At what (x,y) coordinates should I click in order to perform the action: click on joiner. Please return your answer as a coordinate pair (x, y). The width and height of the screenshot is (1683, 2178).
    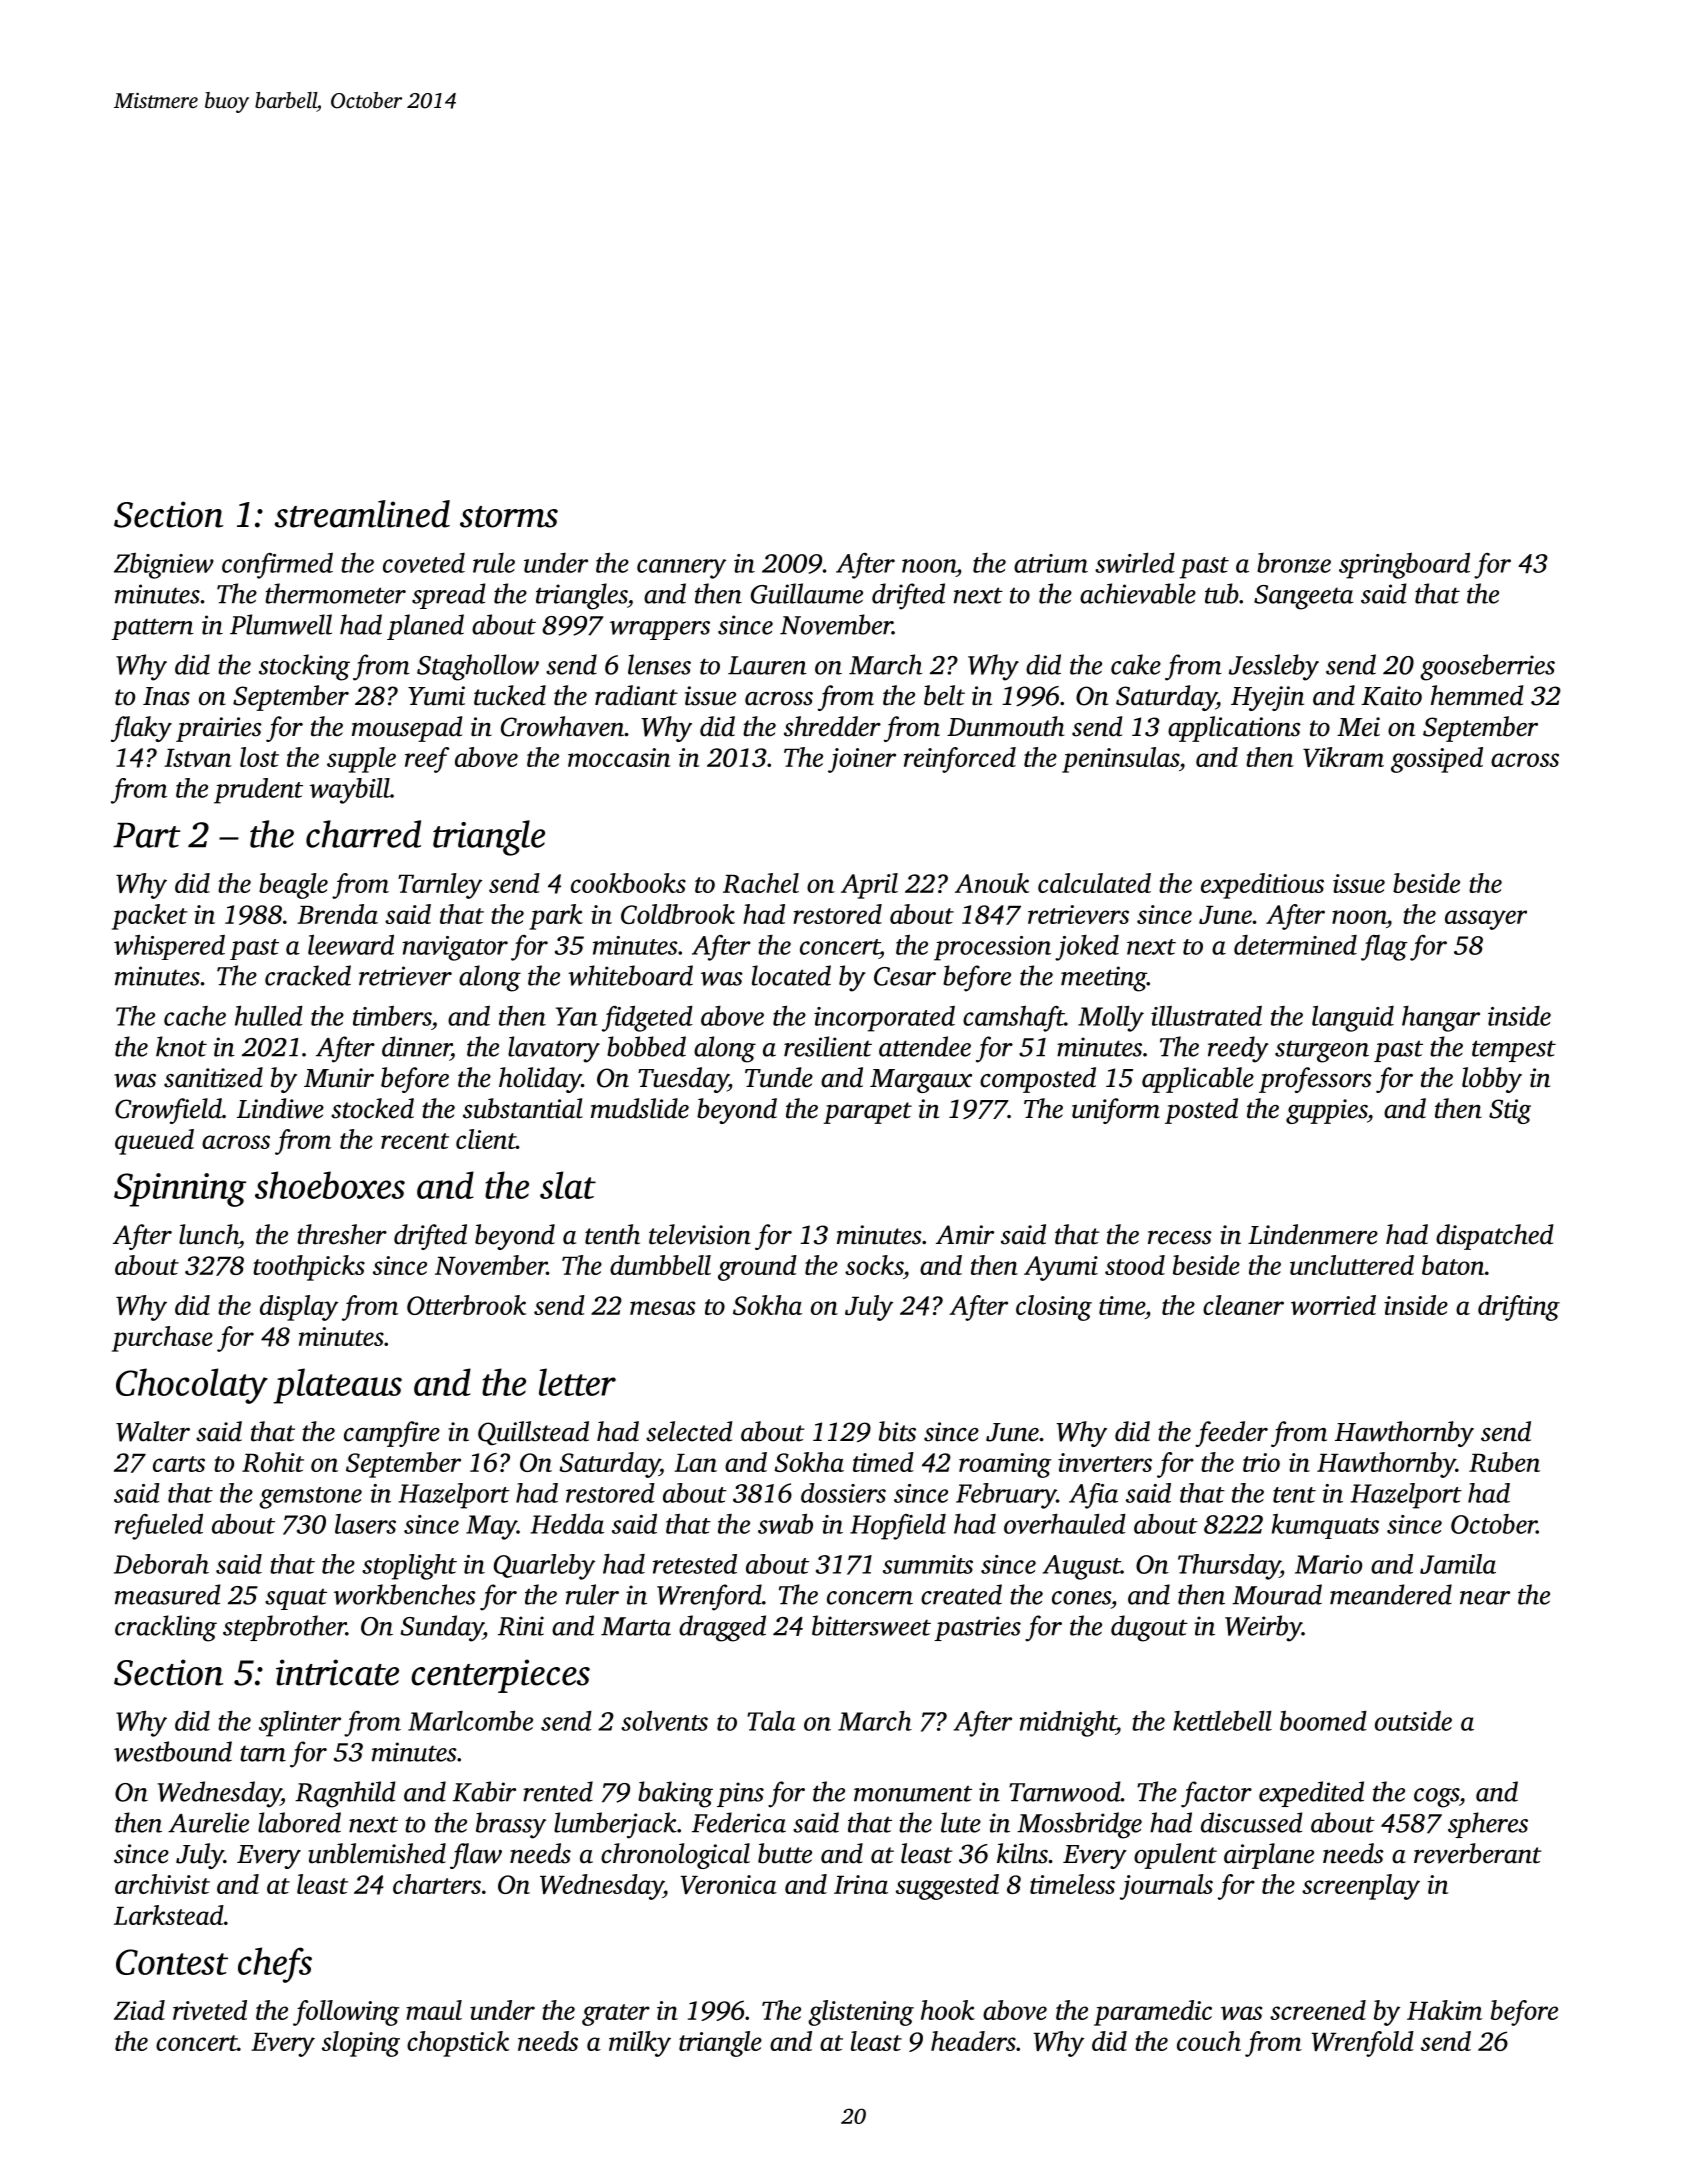
    Looking at the image, I should click on (862, 760).
